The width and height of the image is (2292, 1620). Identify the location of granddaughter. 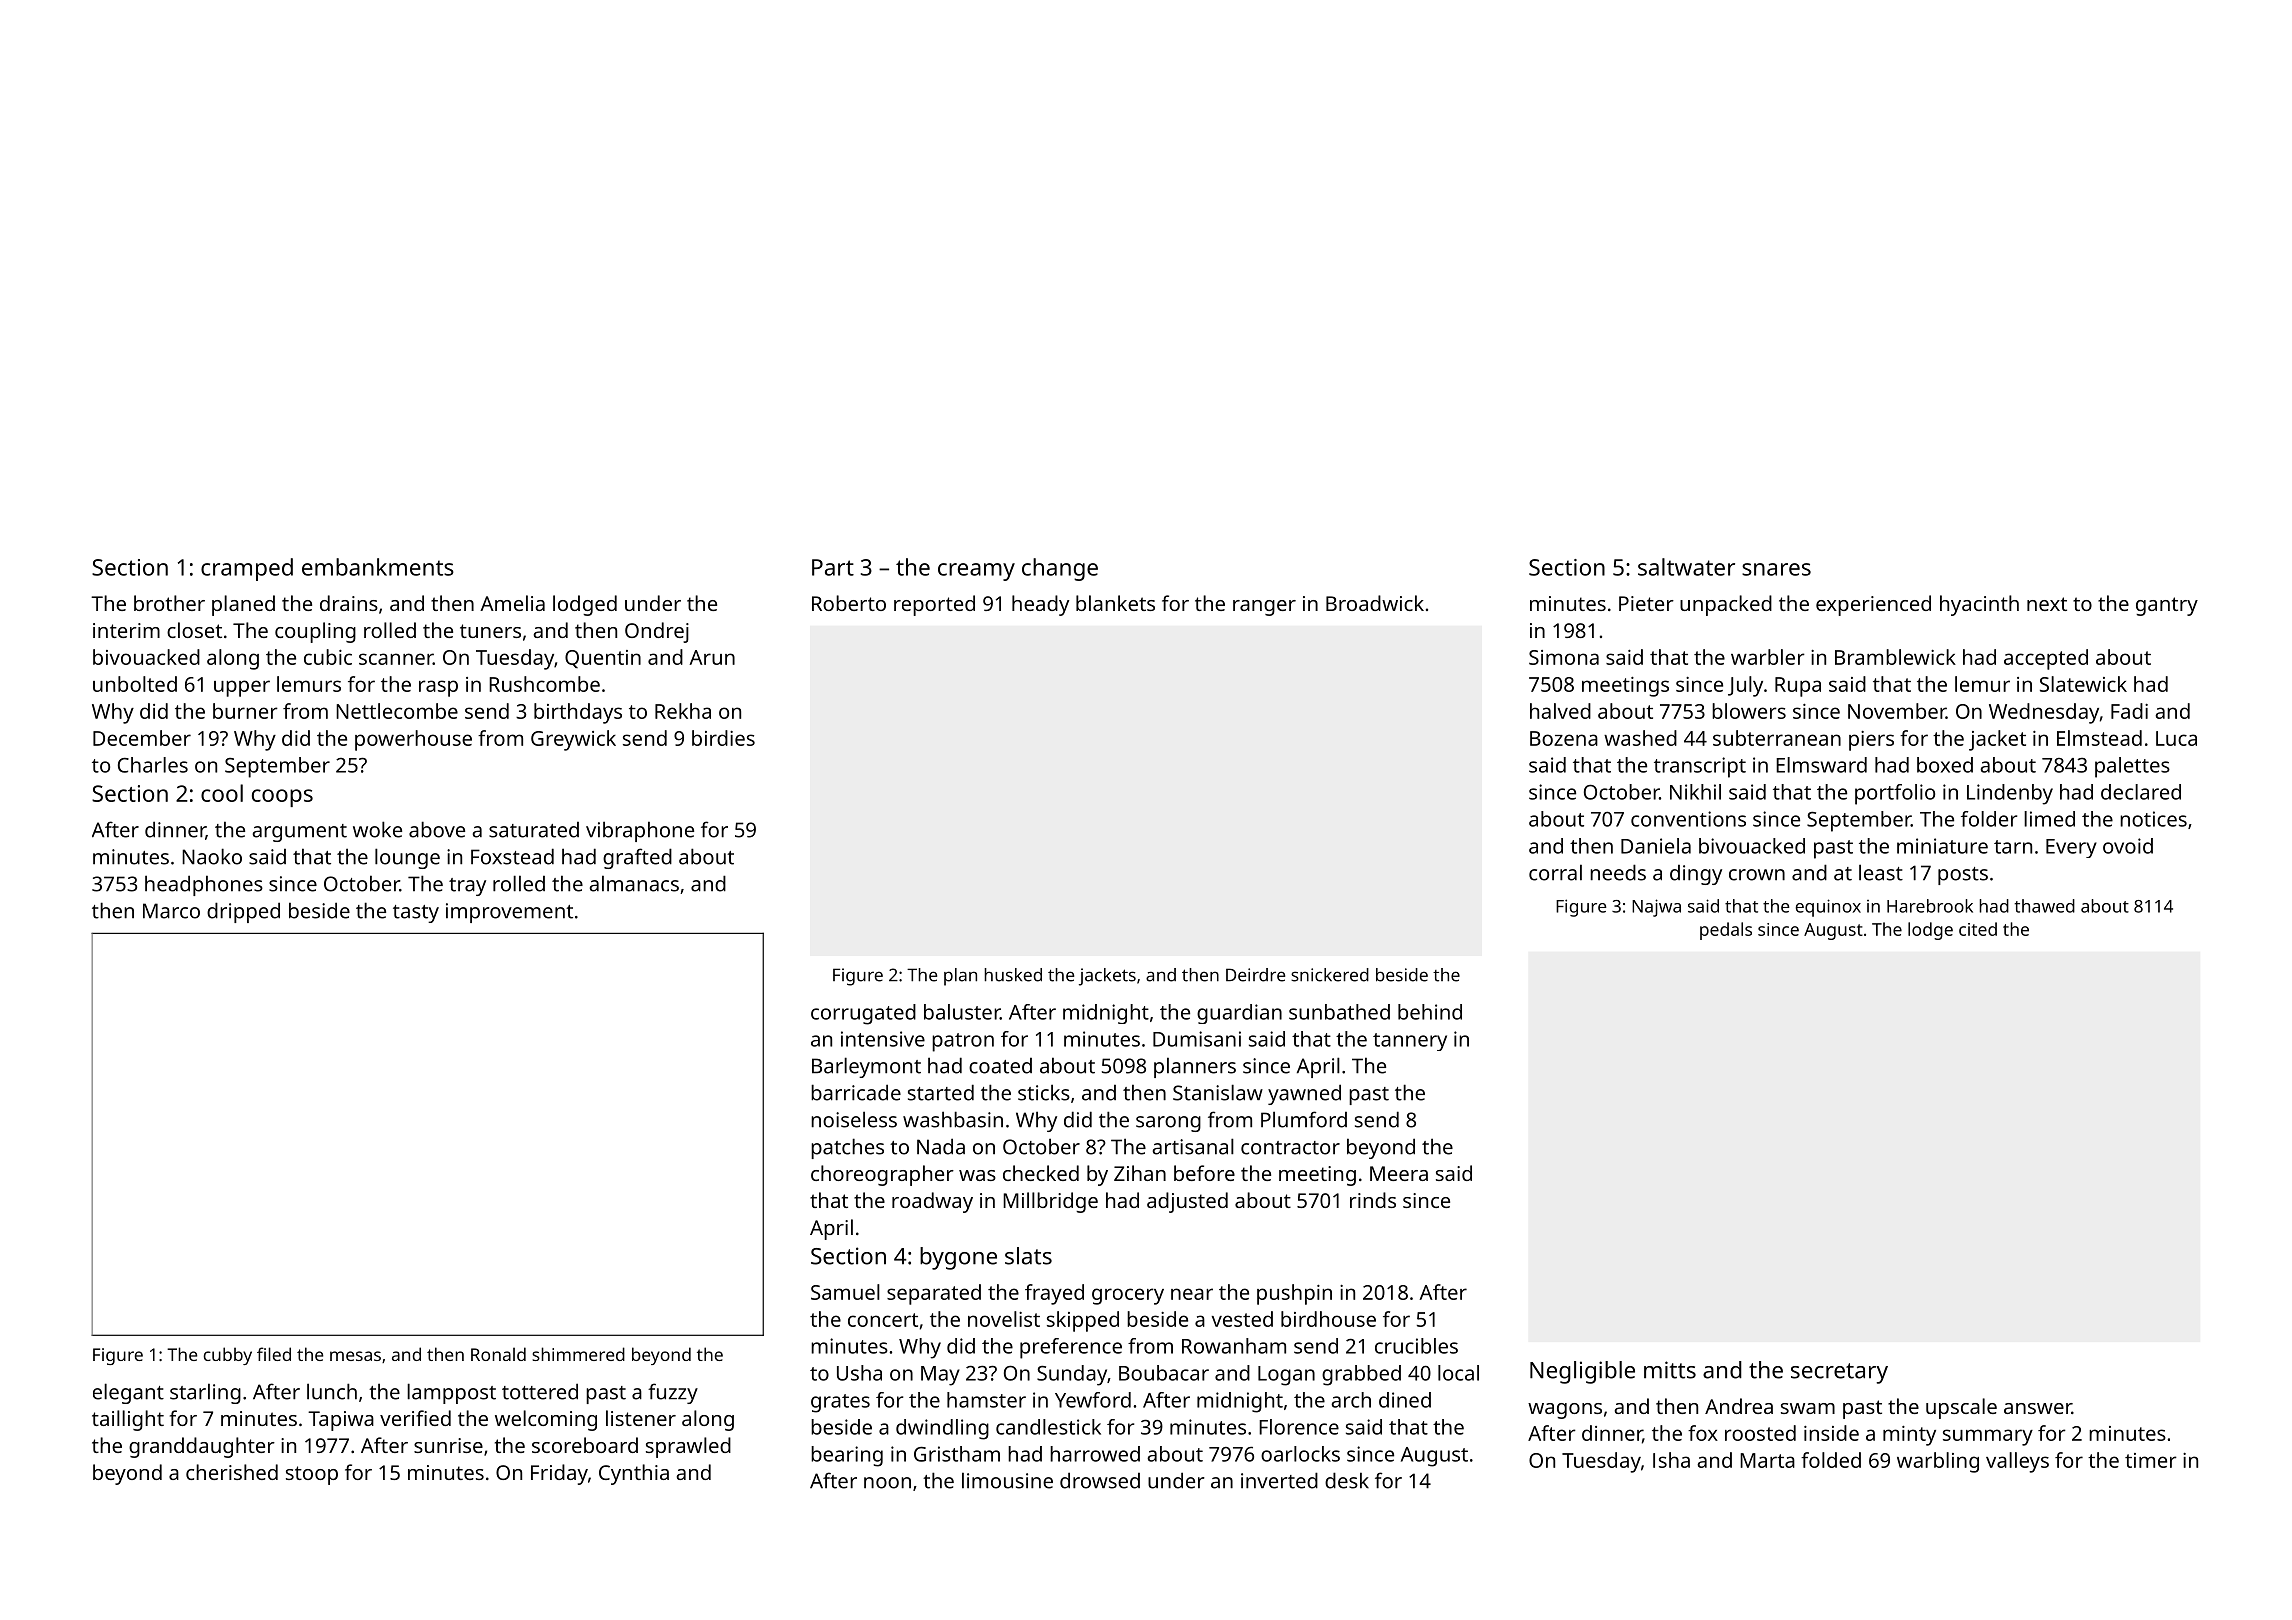
(202, 1447).
